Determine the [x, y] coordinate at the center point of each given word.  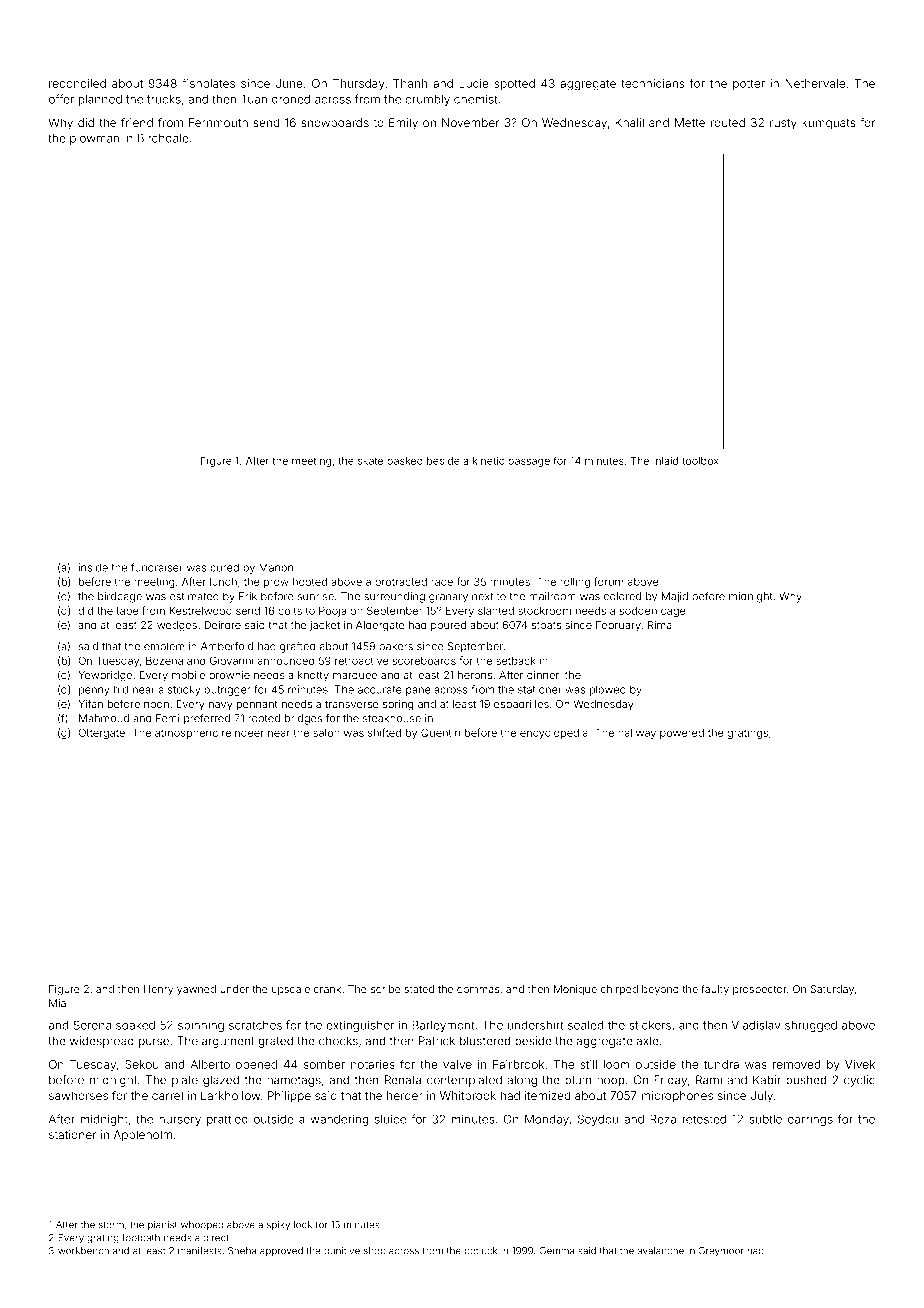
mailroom [552, 596]
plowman [94, 139]
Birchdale [163, 138]
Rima [660, 625]
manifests [200, 1250]
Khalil [629, 122]
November [470, 122]
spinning [201, 1026]
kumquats [829, 124]
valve [457, 1064]
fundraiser [157, 567]
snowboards [335, 122]
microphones [677, 1097]
